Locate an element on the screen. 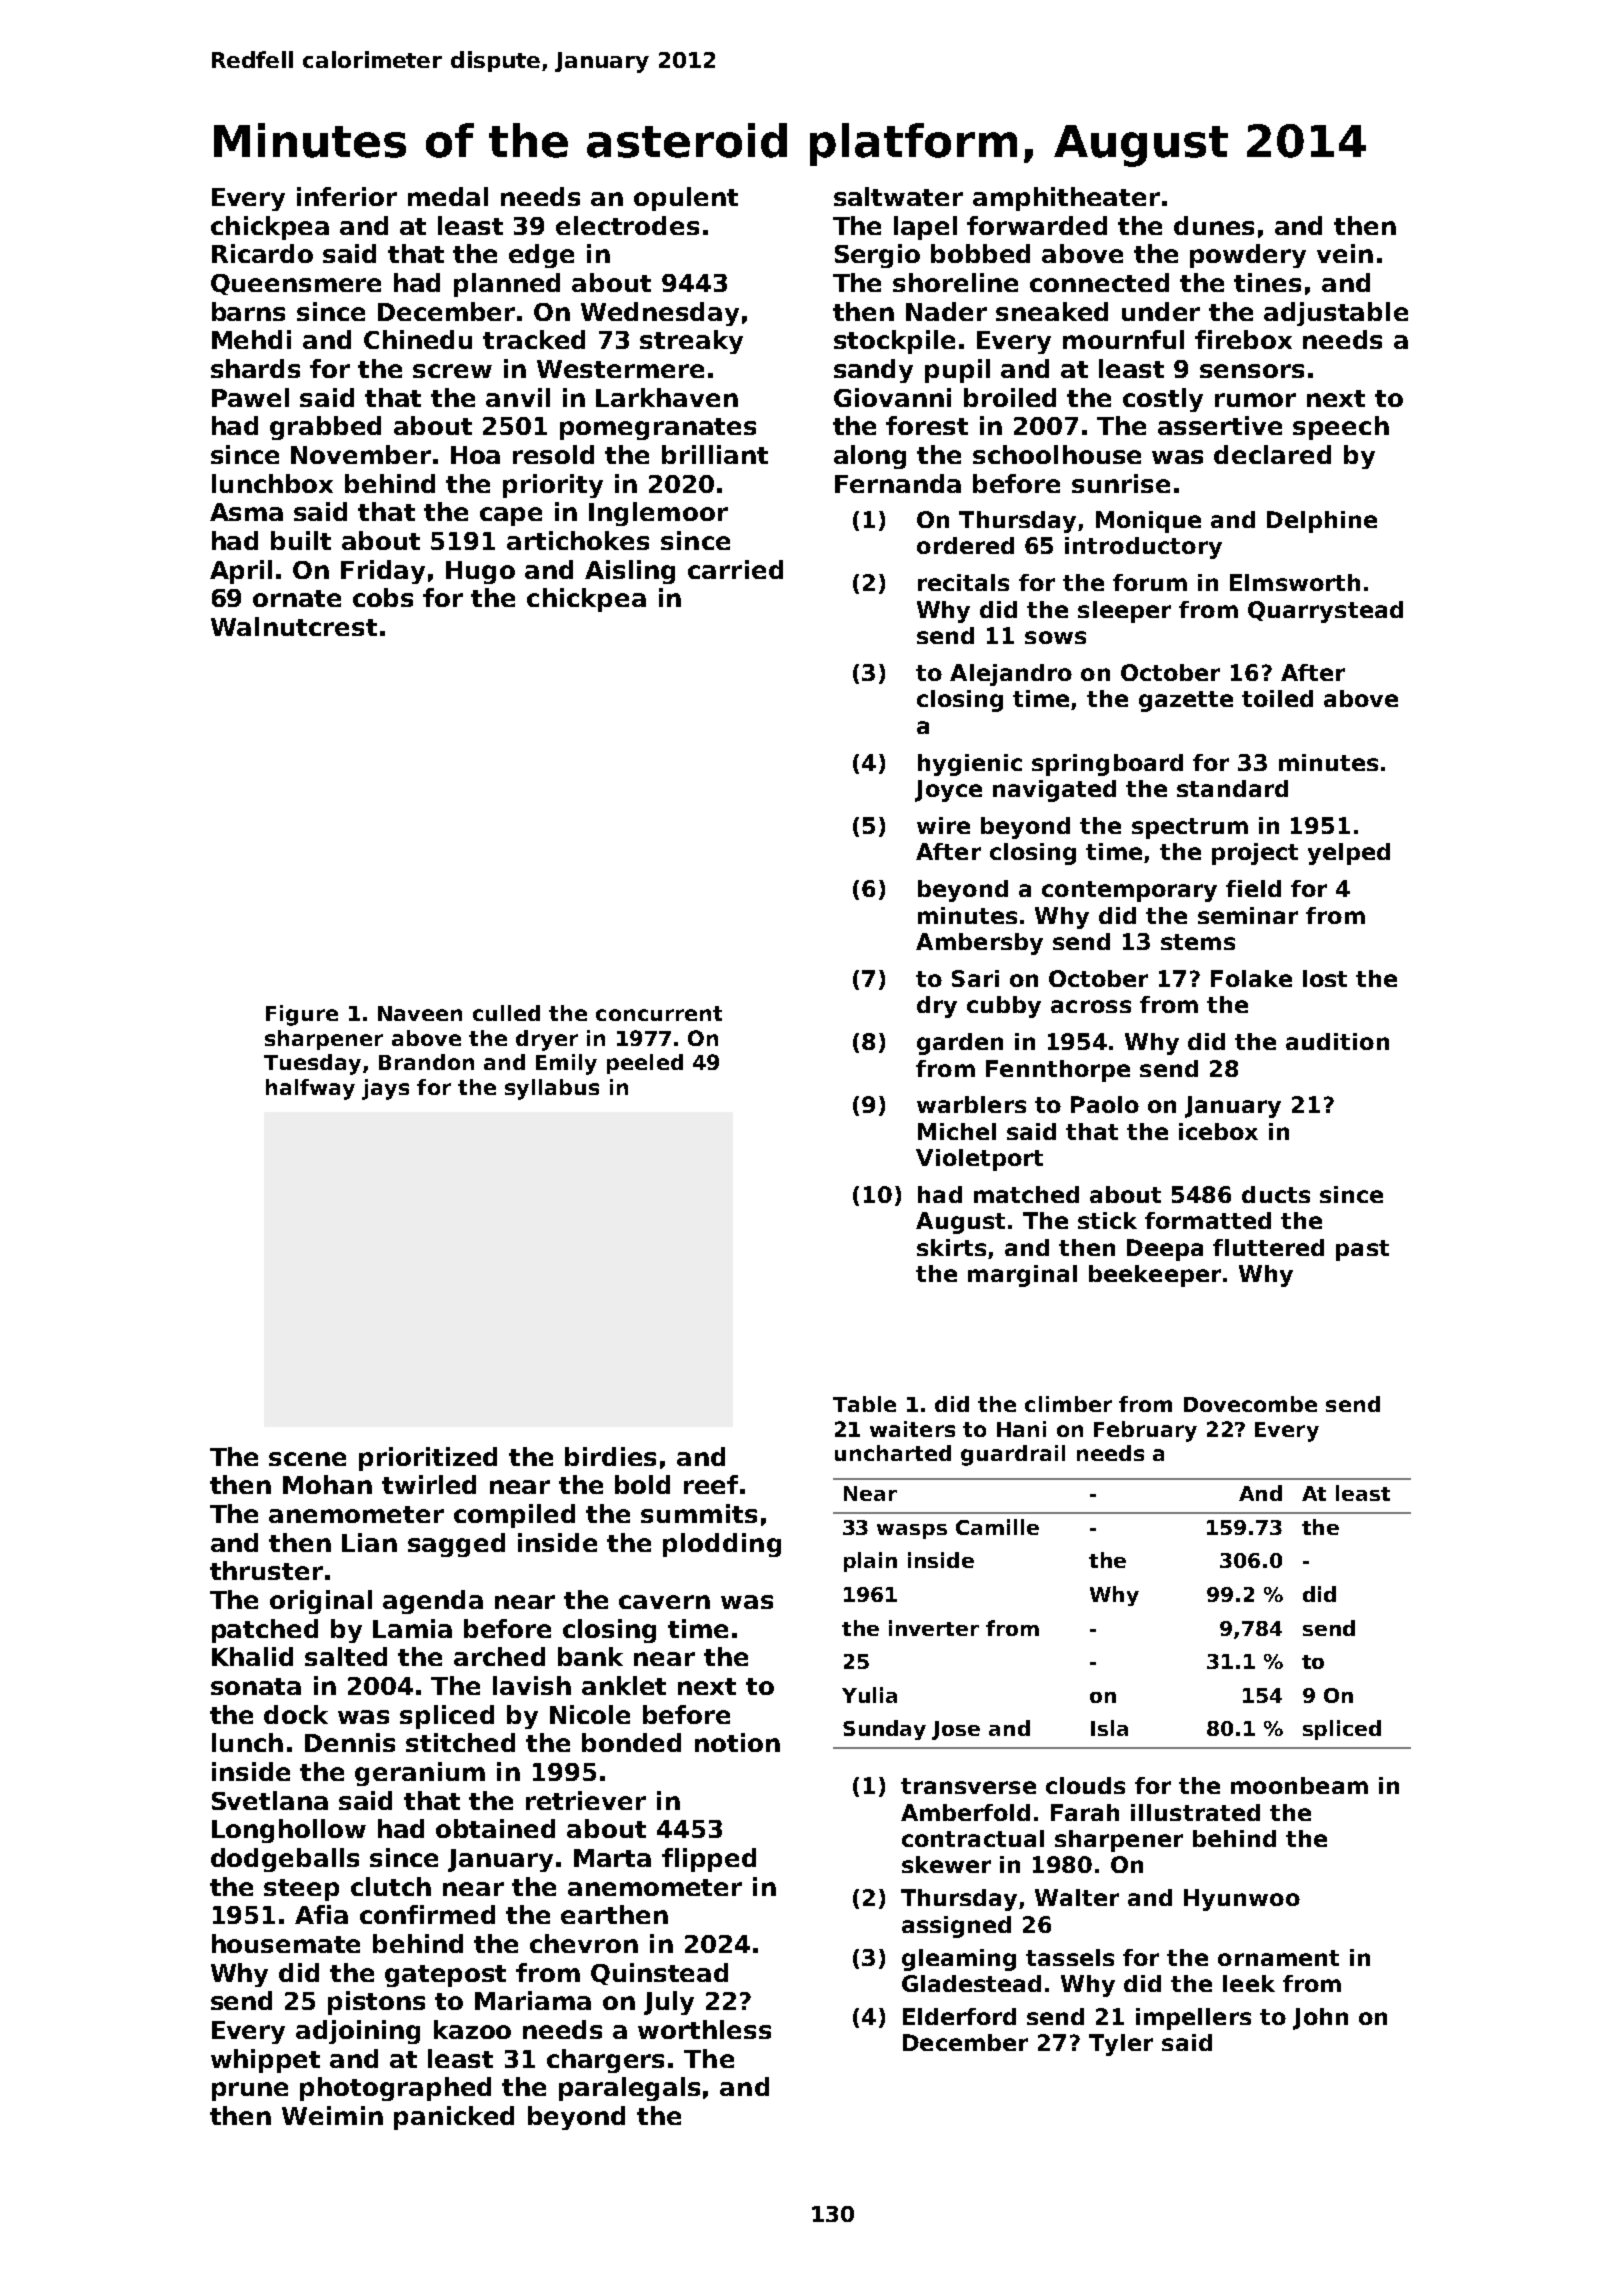 The width and height of the screenshot is (1620, 2292). jays is located at coordinates (385, 1089).
